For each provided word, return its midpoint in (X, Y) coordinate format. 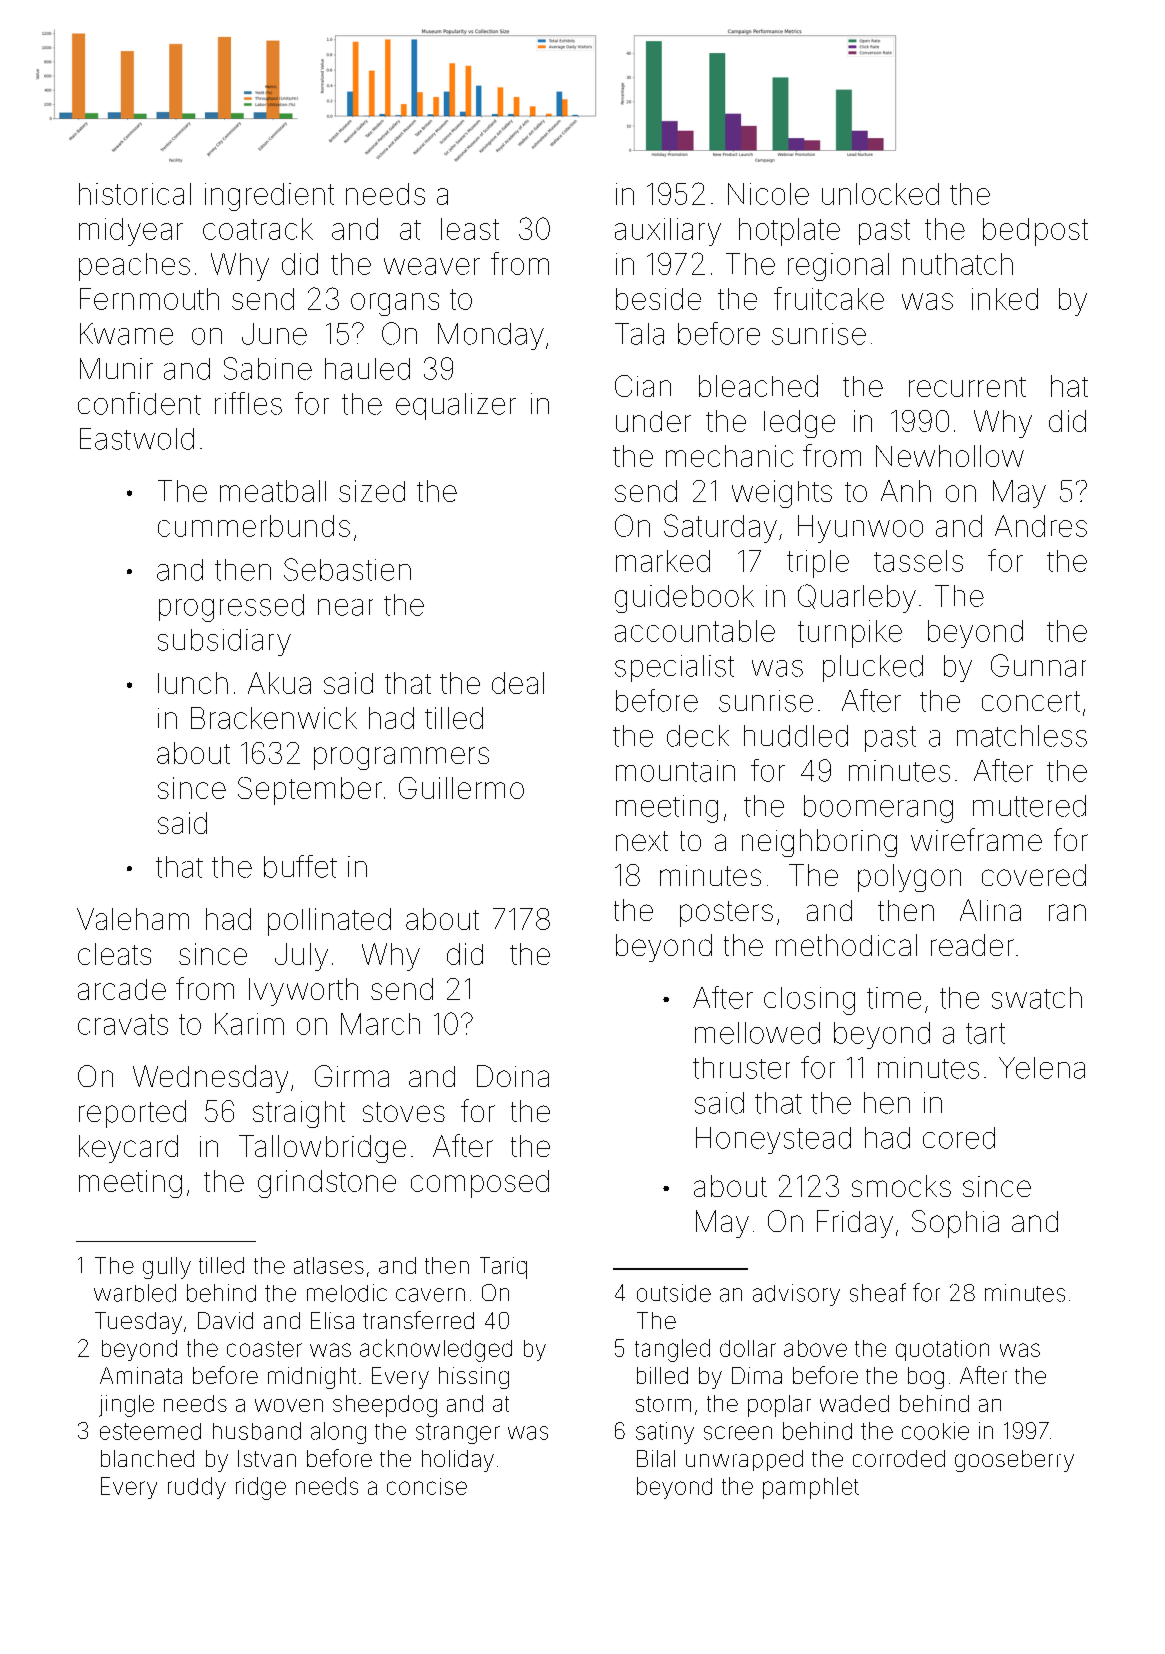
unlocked (880, 194)
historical (135, 194)
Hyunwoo (860, 529)
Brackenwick (274, 718)
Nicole (768, 194)
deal (518, 683)
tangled (672, 1350)
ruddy (197, 1488)
